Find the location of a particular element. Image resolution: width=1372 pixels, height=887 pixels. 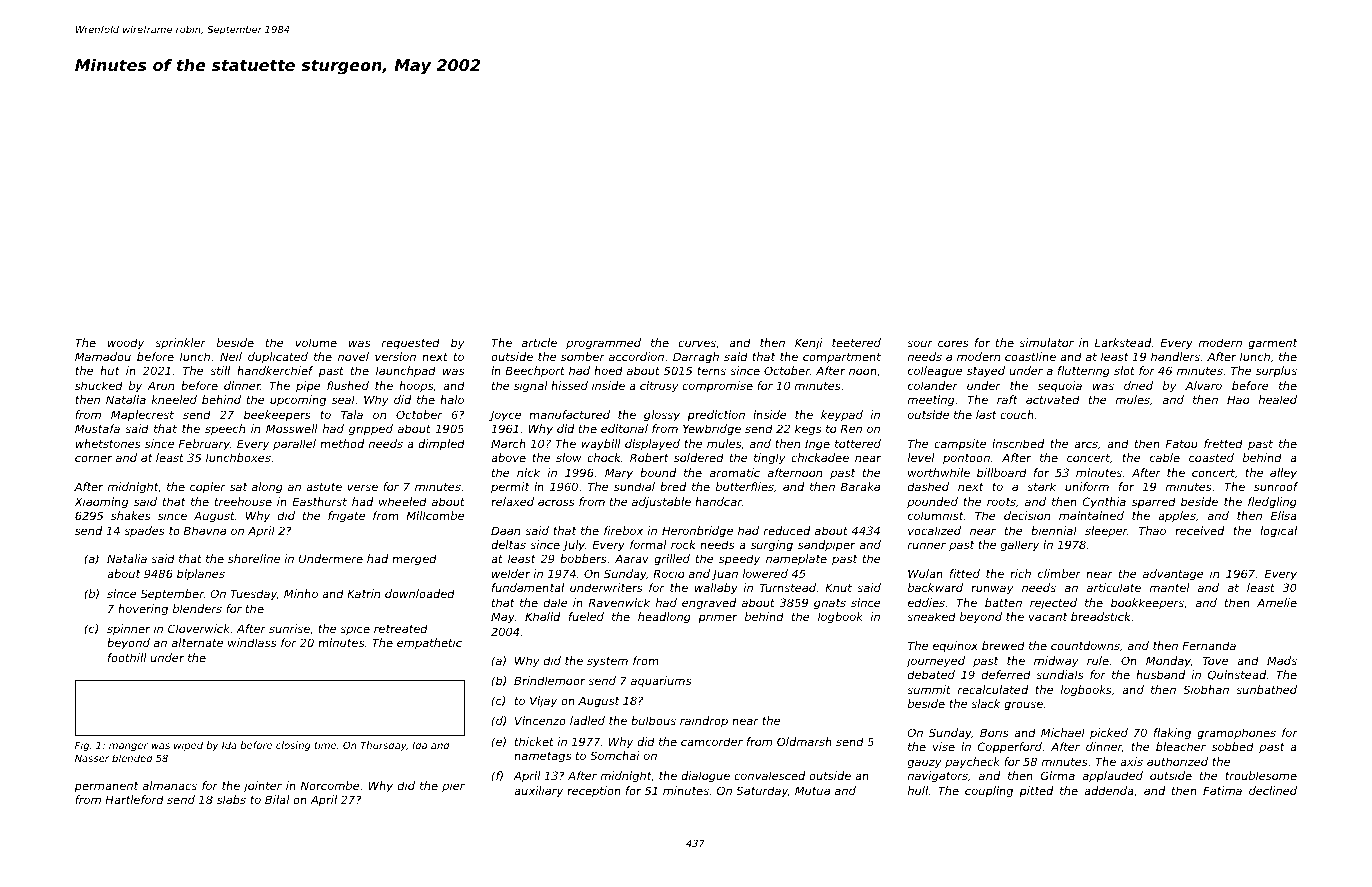

Beechport is located at coordinates (535, 372).
